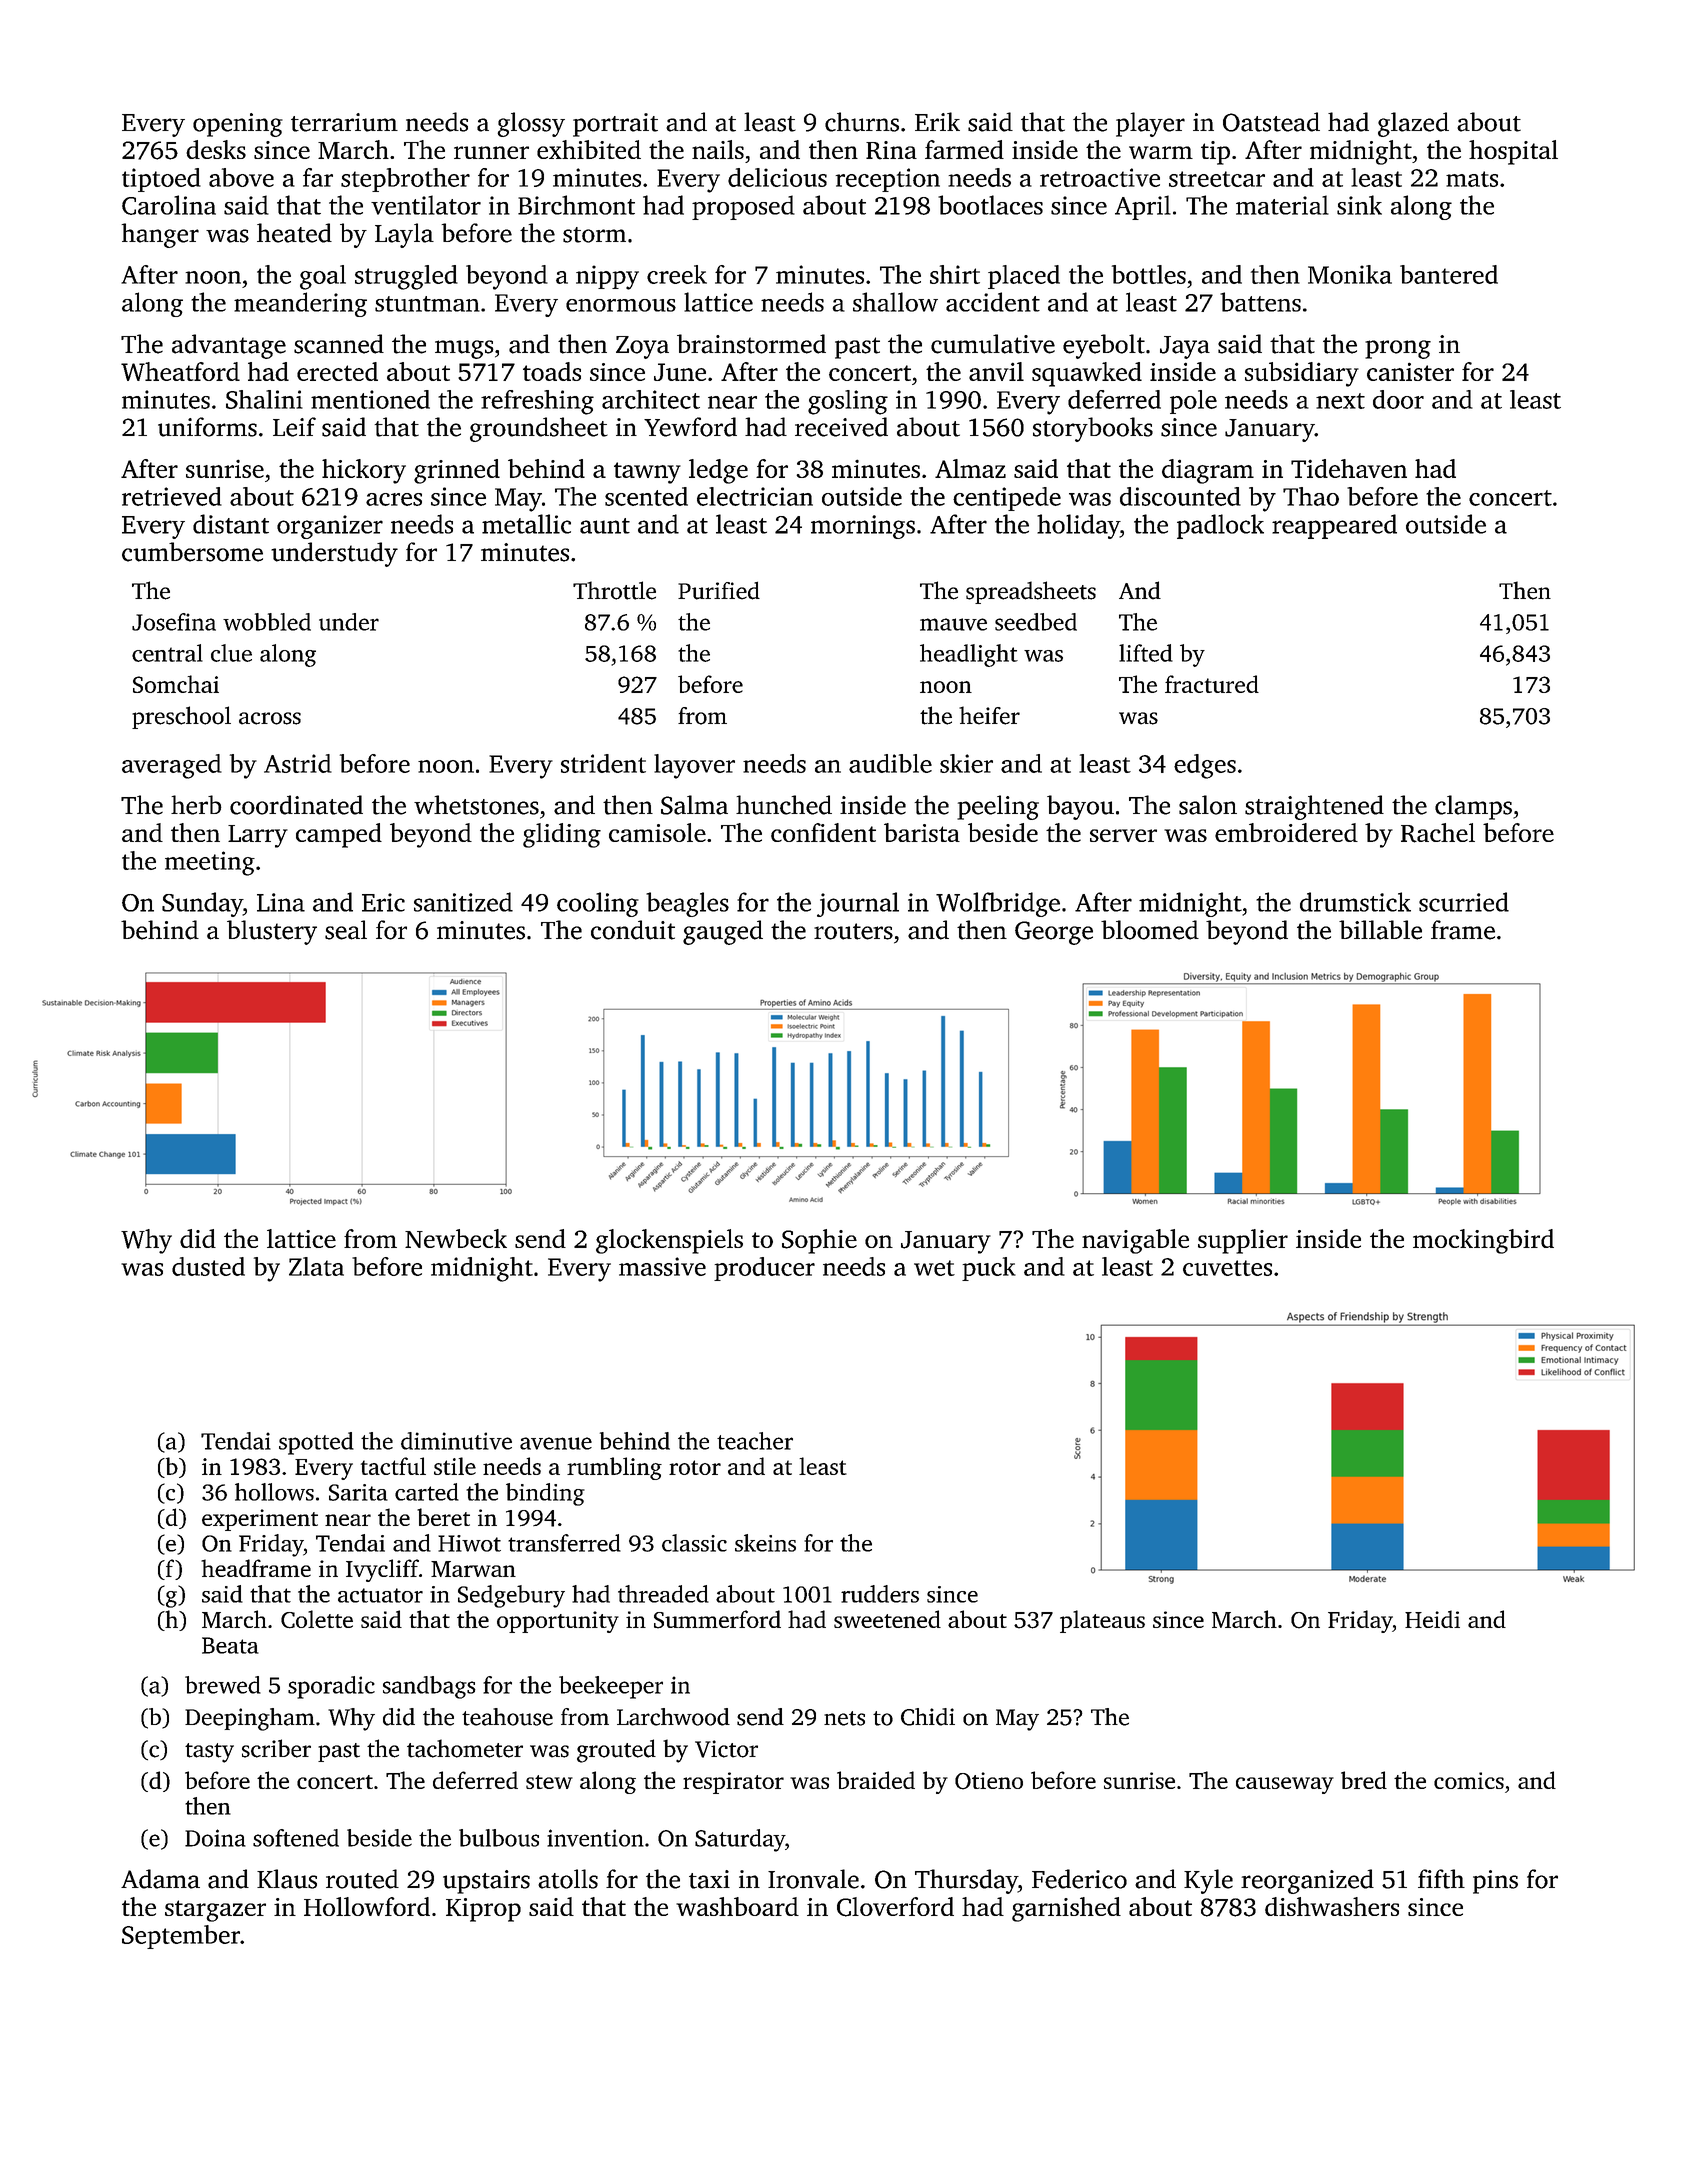  I want to click on stargazer, so click(215, 1911).
